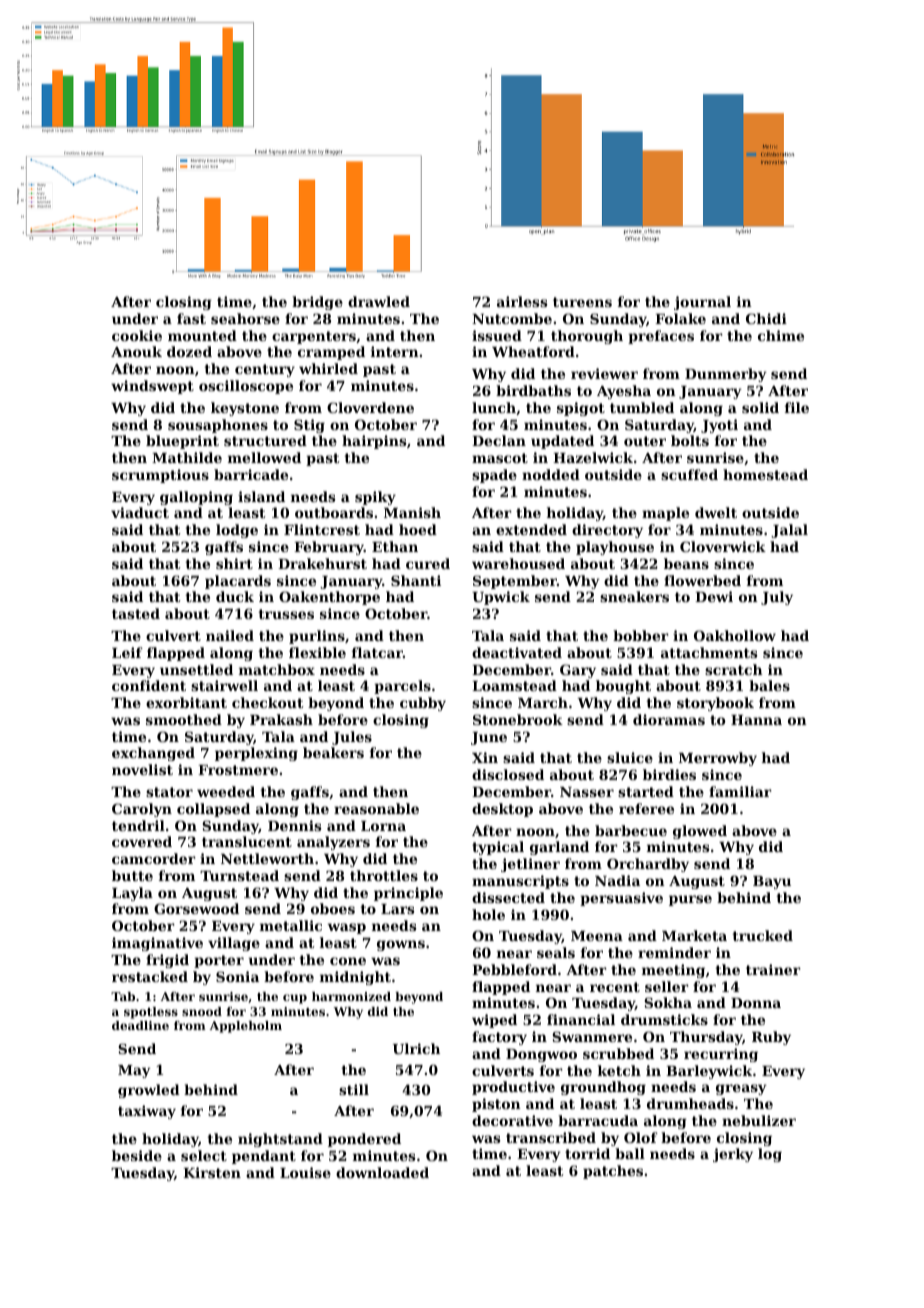 This image has height=1308, width=924. Describe the element at coordinates (416, 1048) in the image. I see `Ulrich` at that location.
